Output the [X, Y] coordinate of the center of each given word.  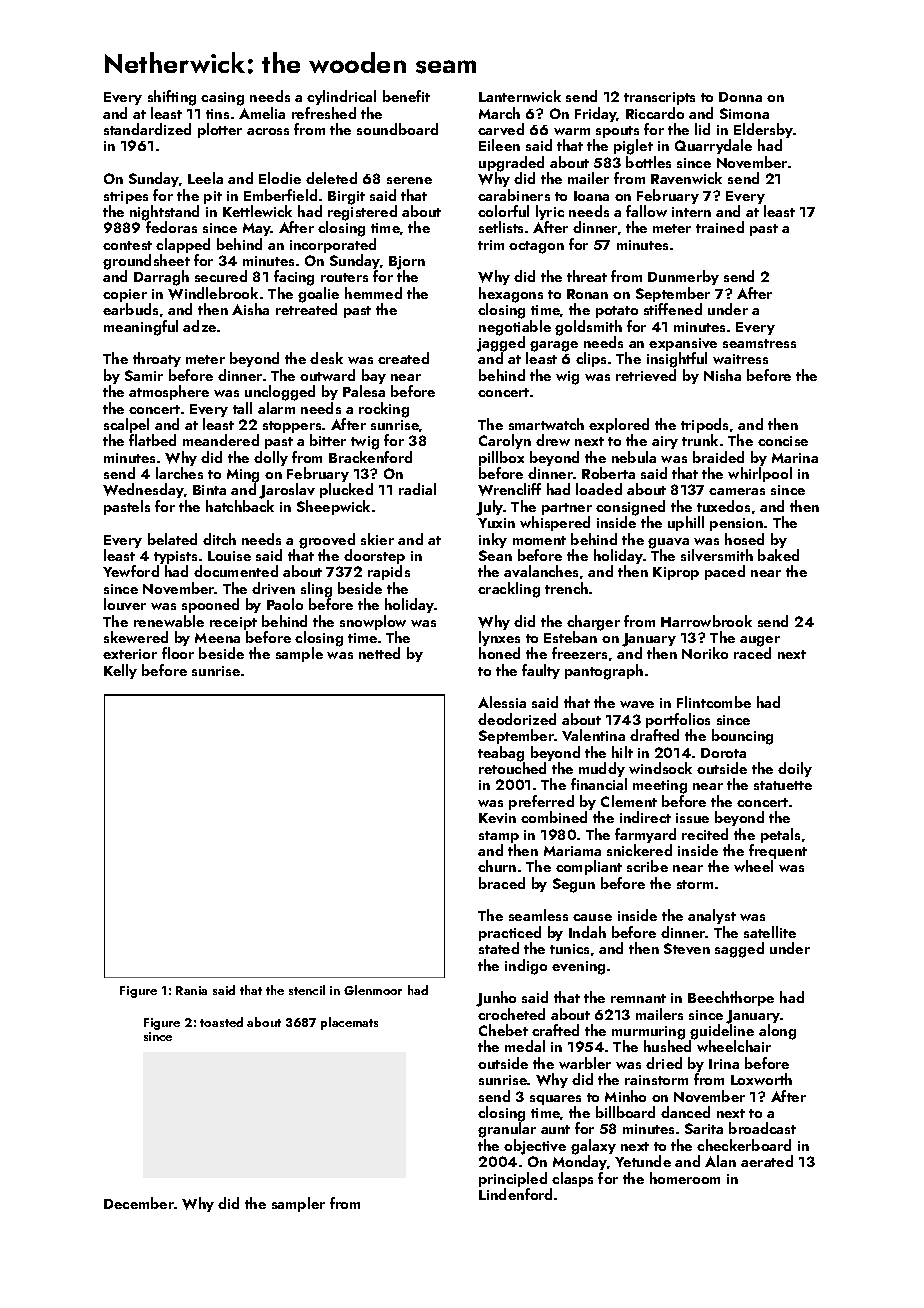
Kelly [120, 671]
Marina [795, 458]
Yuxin [496, 523]
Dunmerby [683, 277]
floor [178, 653]
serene [409, 180]
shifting [172, 98]
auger [760, 642]
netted [379, 653]
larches [179, 473]
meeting [660, 787]
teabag [501, 754]
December [139, 1203]
